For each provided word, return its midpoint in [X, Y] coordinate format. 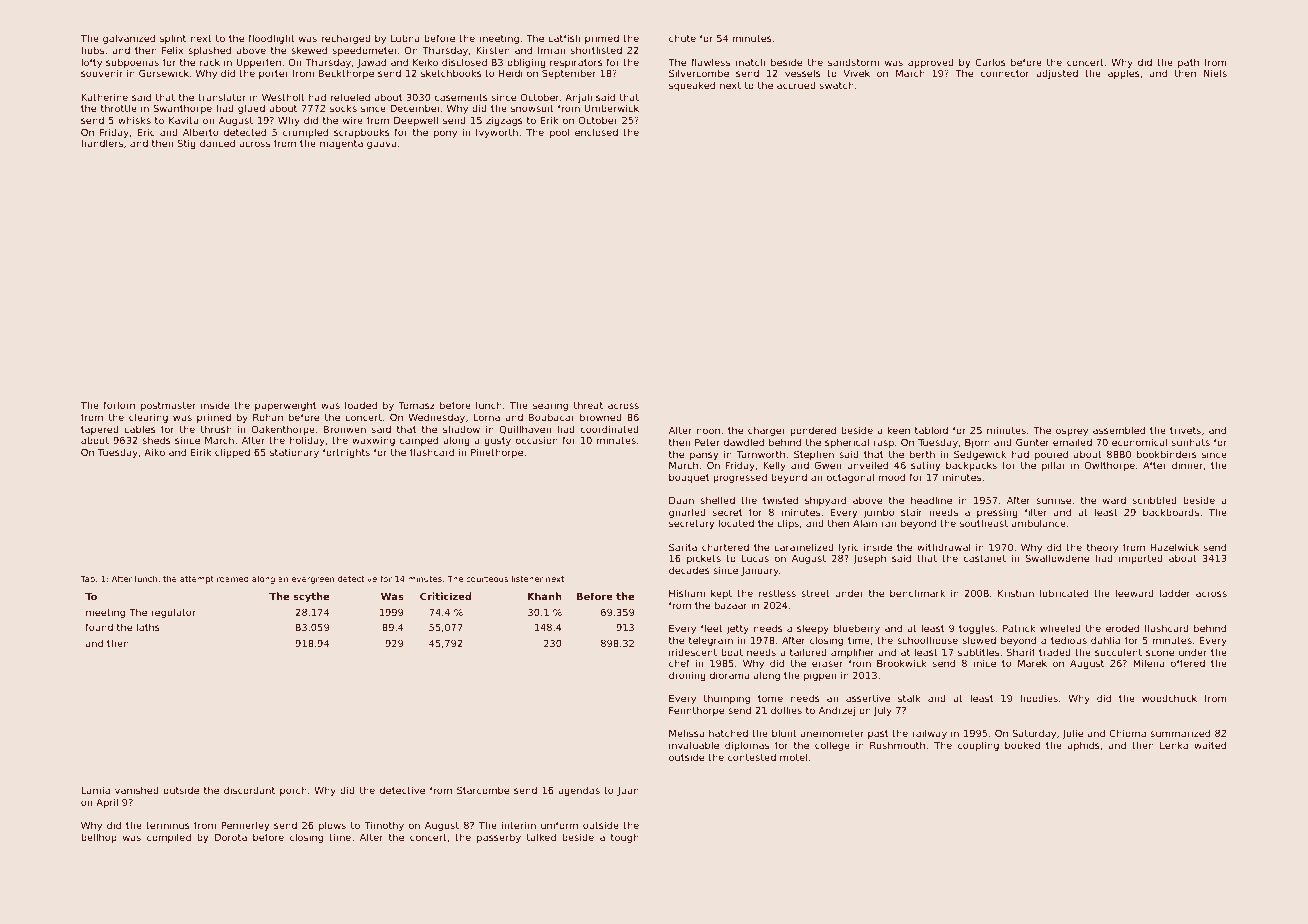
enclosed [596, 132]
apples [1124, 74]
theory [1102, 548]
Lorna [487, 417]
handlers [102, 143]
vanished [137, 790]
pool [559, 133]
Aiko [154, 452]
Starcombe [483, 790]
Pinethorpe [497, 453]
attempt [197, 580]
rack [210, 62]
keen [899, 430]
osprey [1072, 432]
